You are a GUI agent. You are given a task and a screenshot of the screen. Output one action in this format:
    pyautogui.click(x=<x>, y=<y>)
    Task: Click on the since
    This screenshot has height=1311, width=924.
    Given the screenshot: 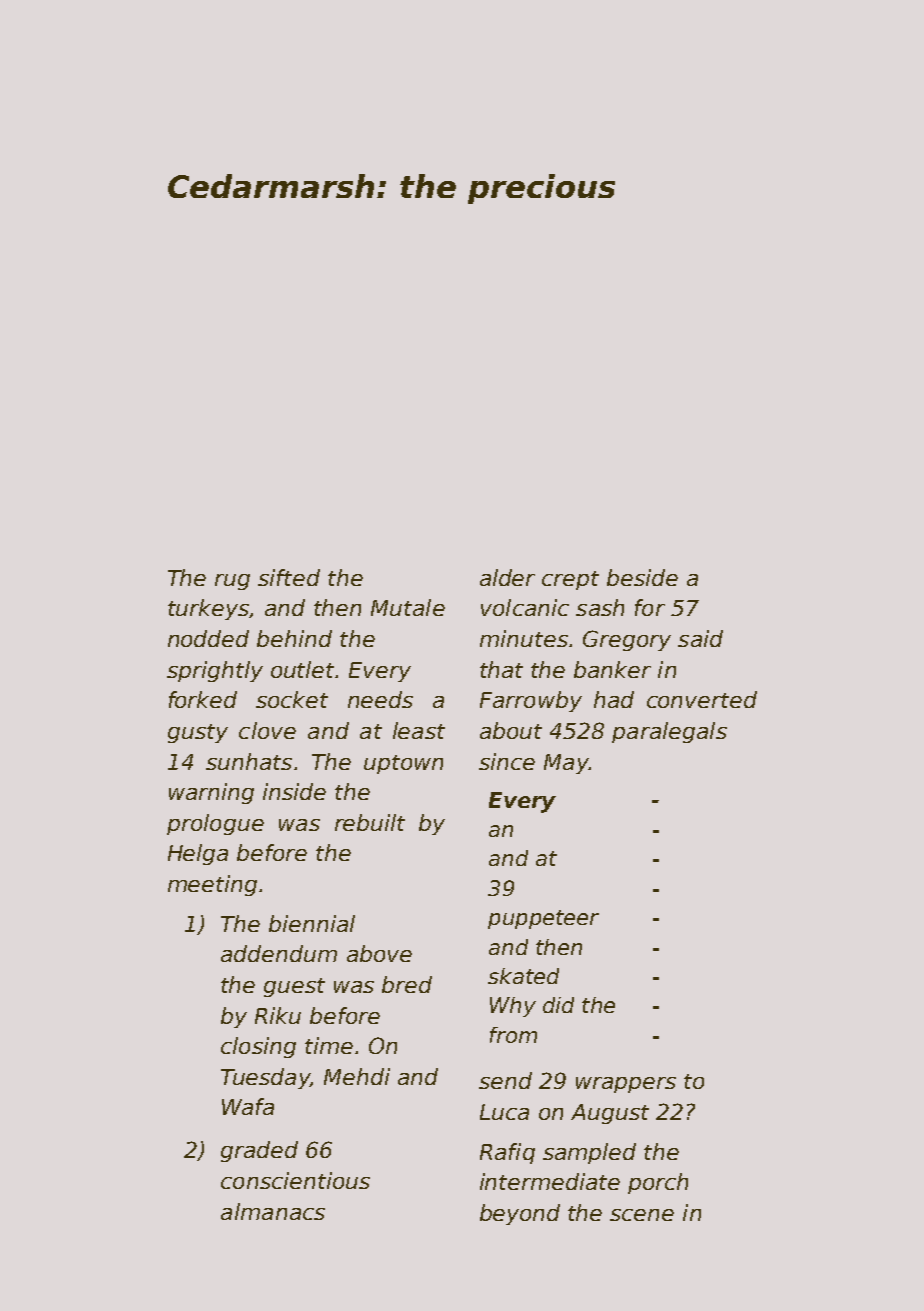 What is the action you would take?
    pyautogui.click(x=507, y=761)
